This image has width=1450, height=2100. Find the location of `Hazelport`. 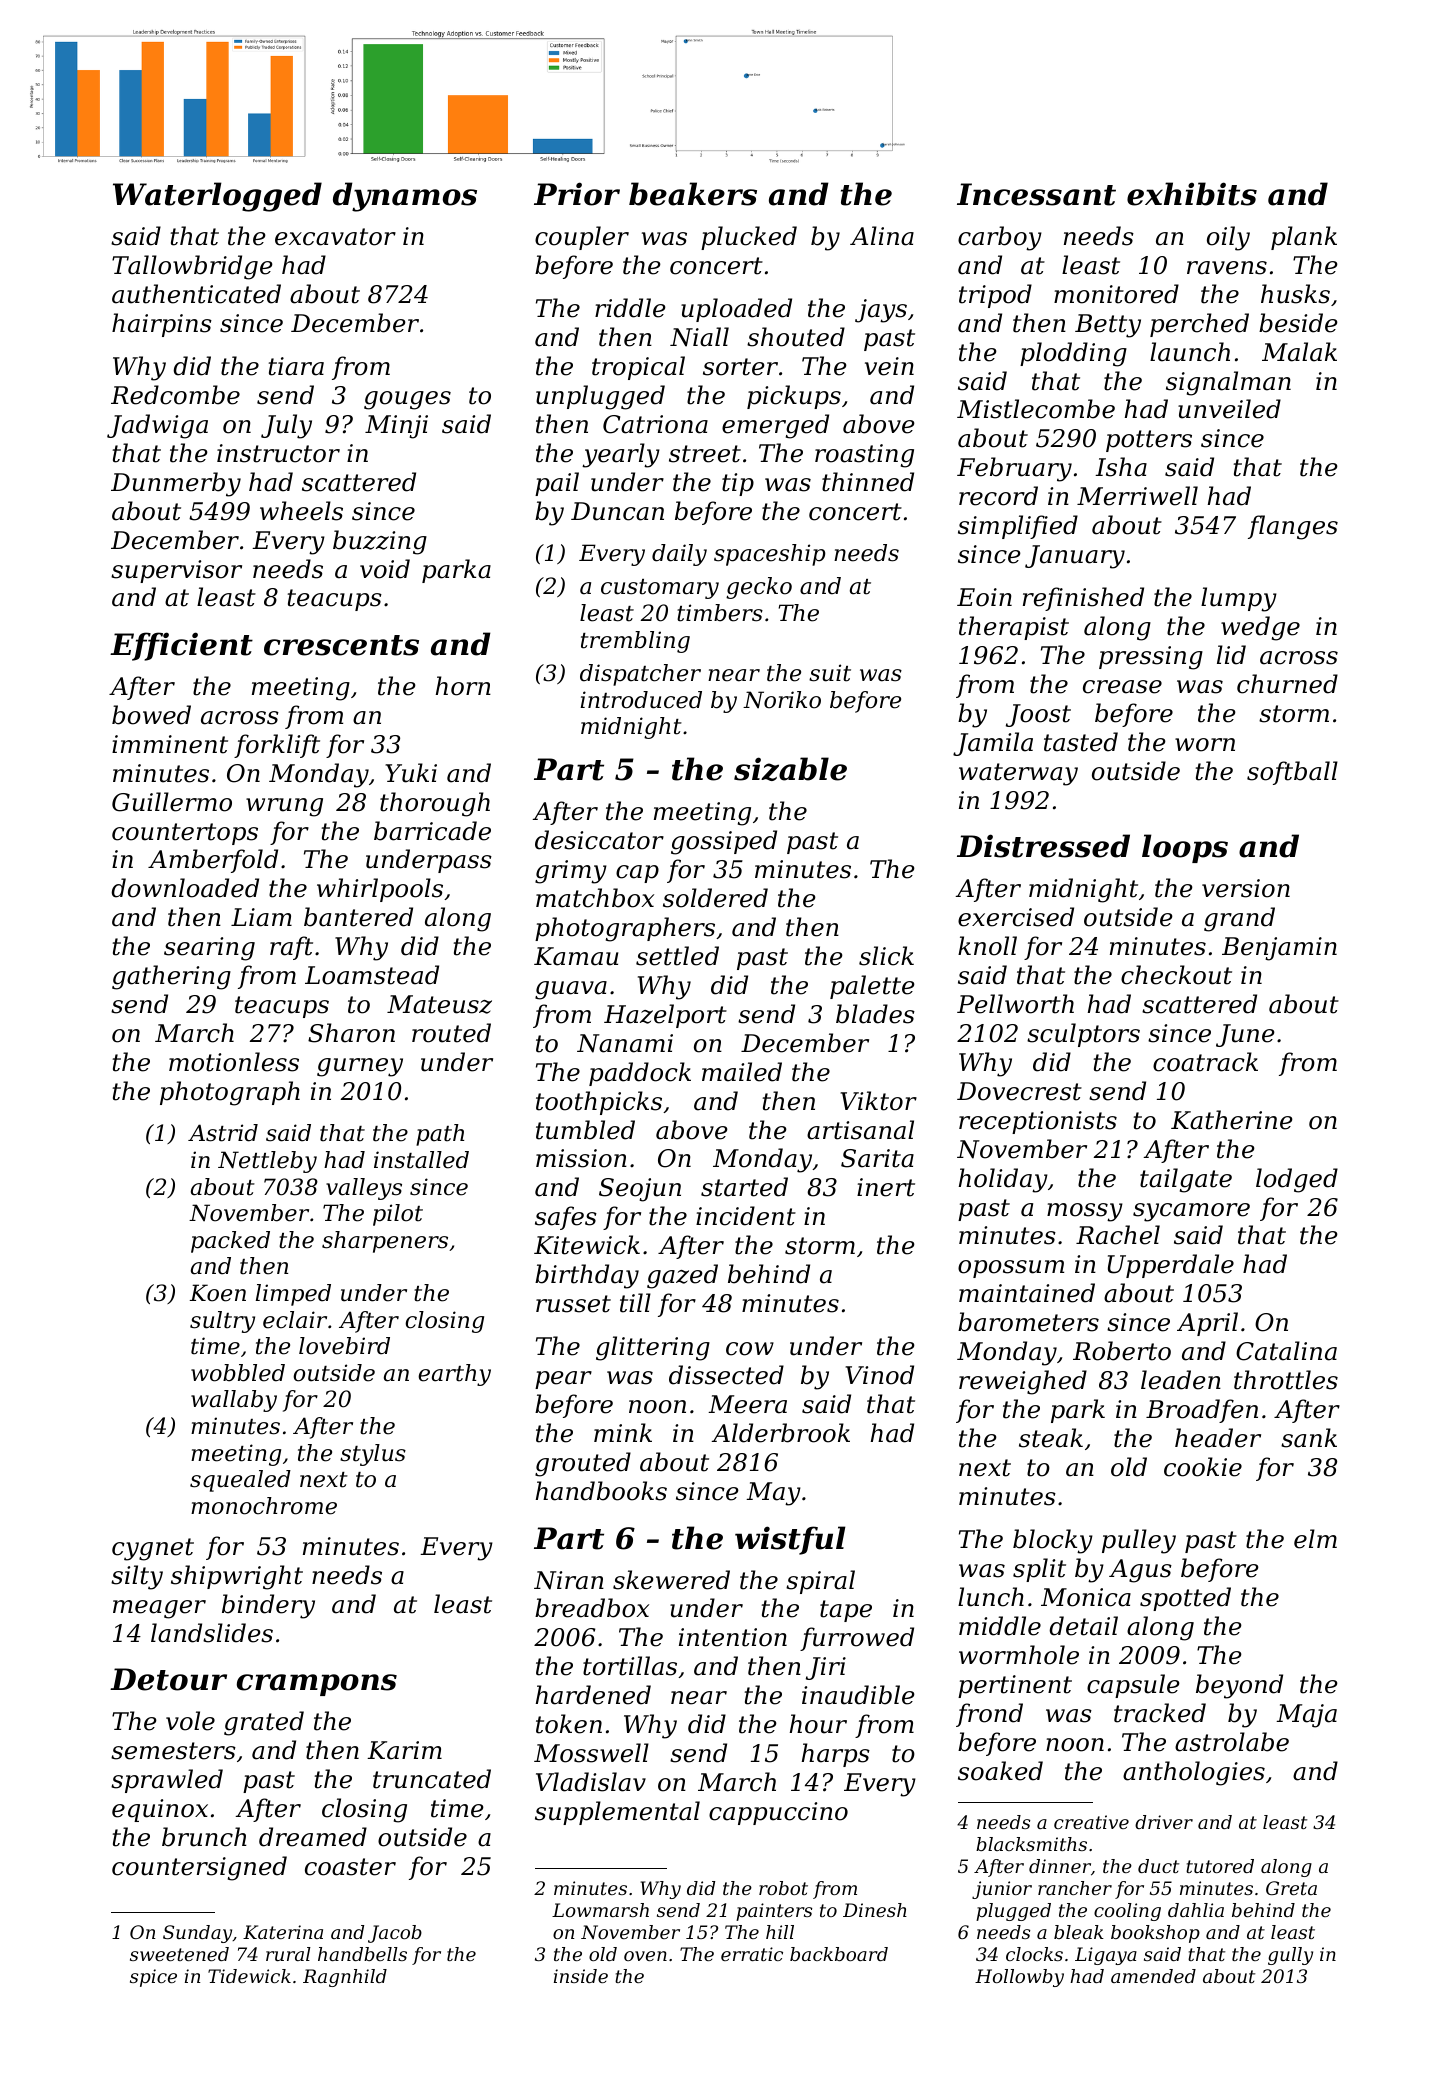

Hazelport is located at coordinates (665, 1016).
